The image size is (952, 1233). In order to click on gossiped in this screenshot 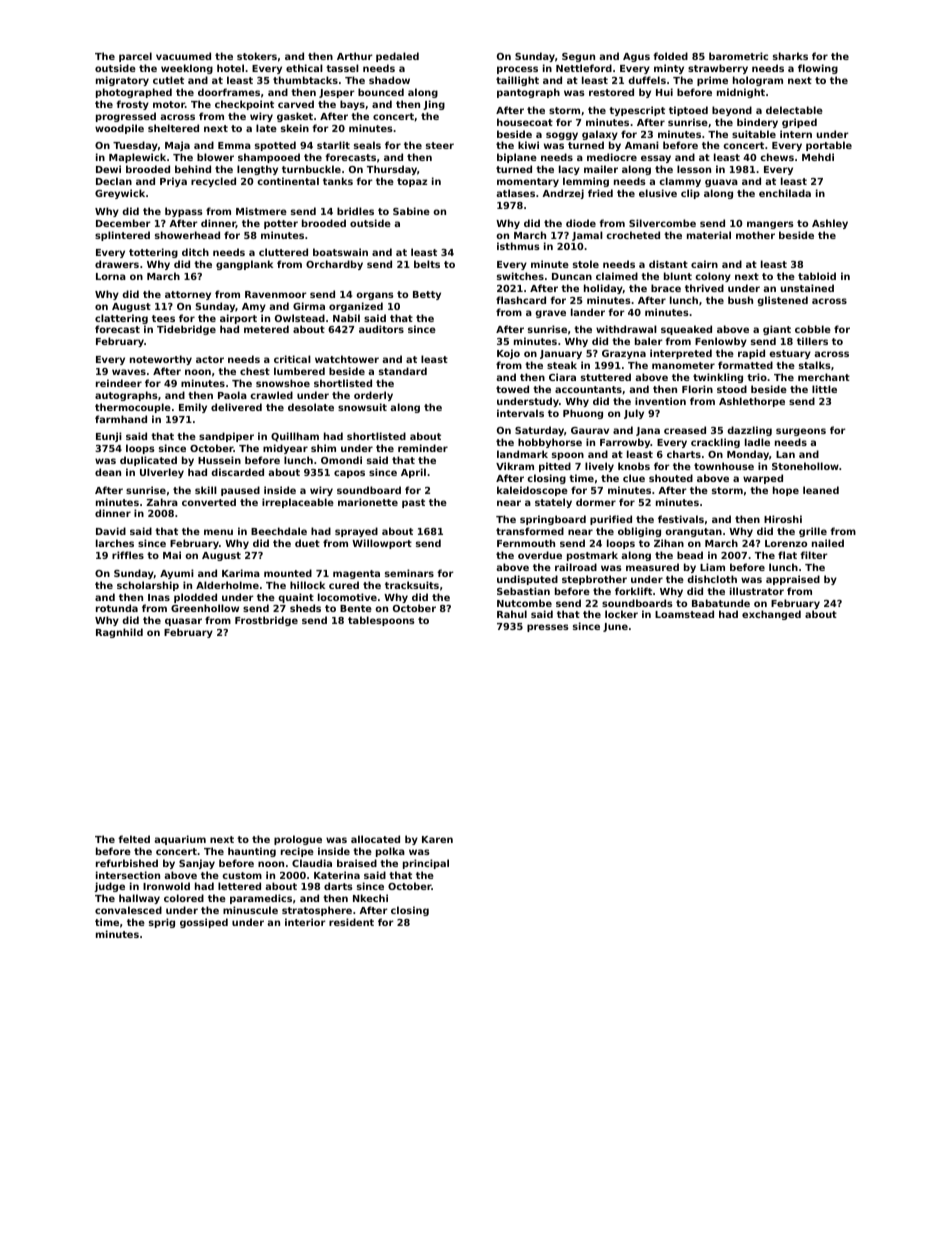, I will do `click(204, 923)`.
